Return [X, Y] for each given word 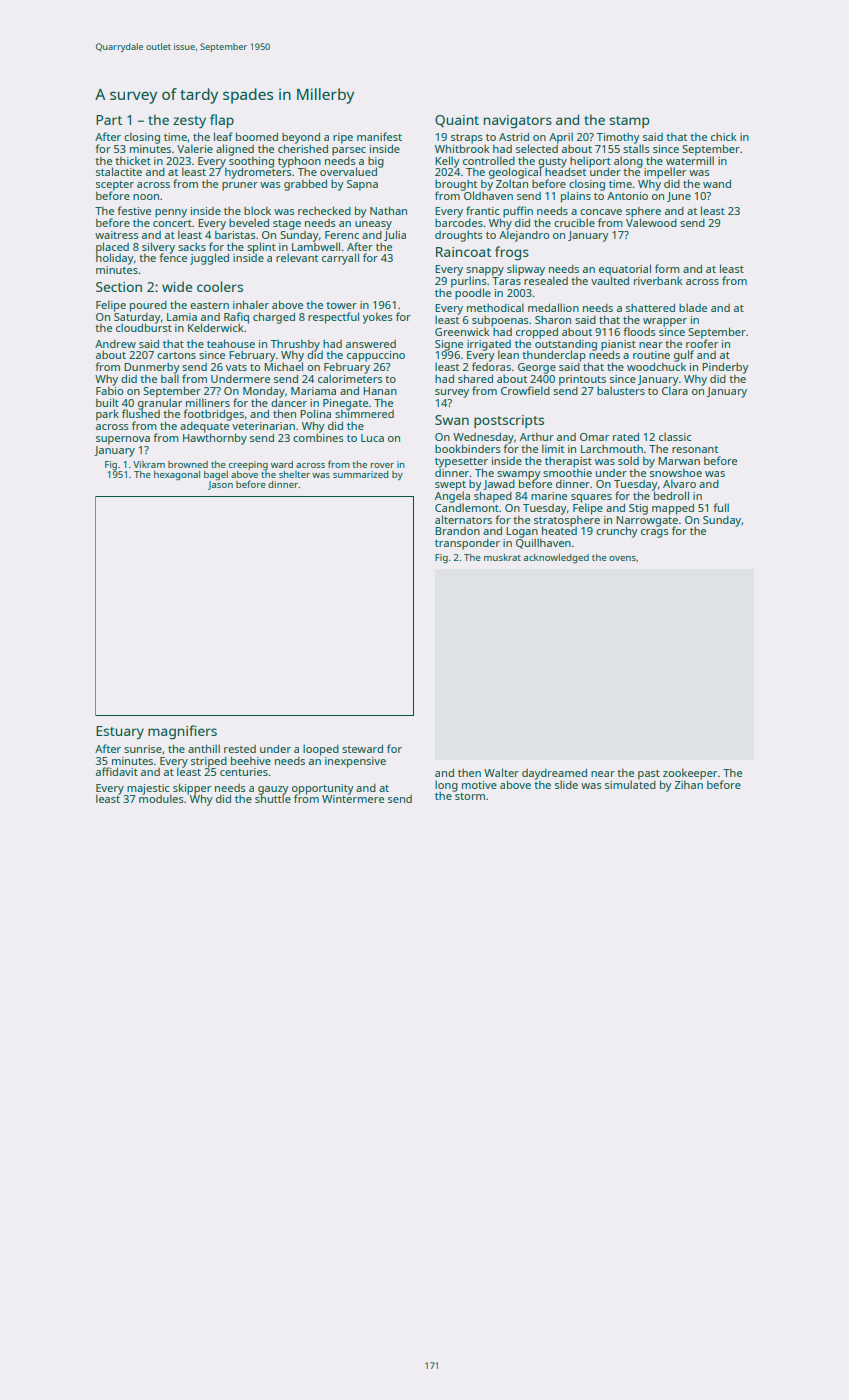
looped [321, 750]
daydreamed [554, 774]
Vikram [149, 464]
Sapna [362, 185]
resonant [695, 449]
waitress [117, 235]
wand [717, 184]
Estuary [120, 732]
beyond [301, 138]
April [561, 138]
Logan [522, 532]
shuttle [273, 799]
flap [222, 121]
